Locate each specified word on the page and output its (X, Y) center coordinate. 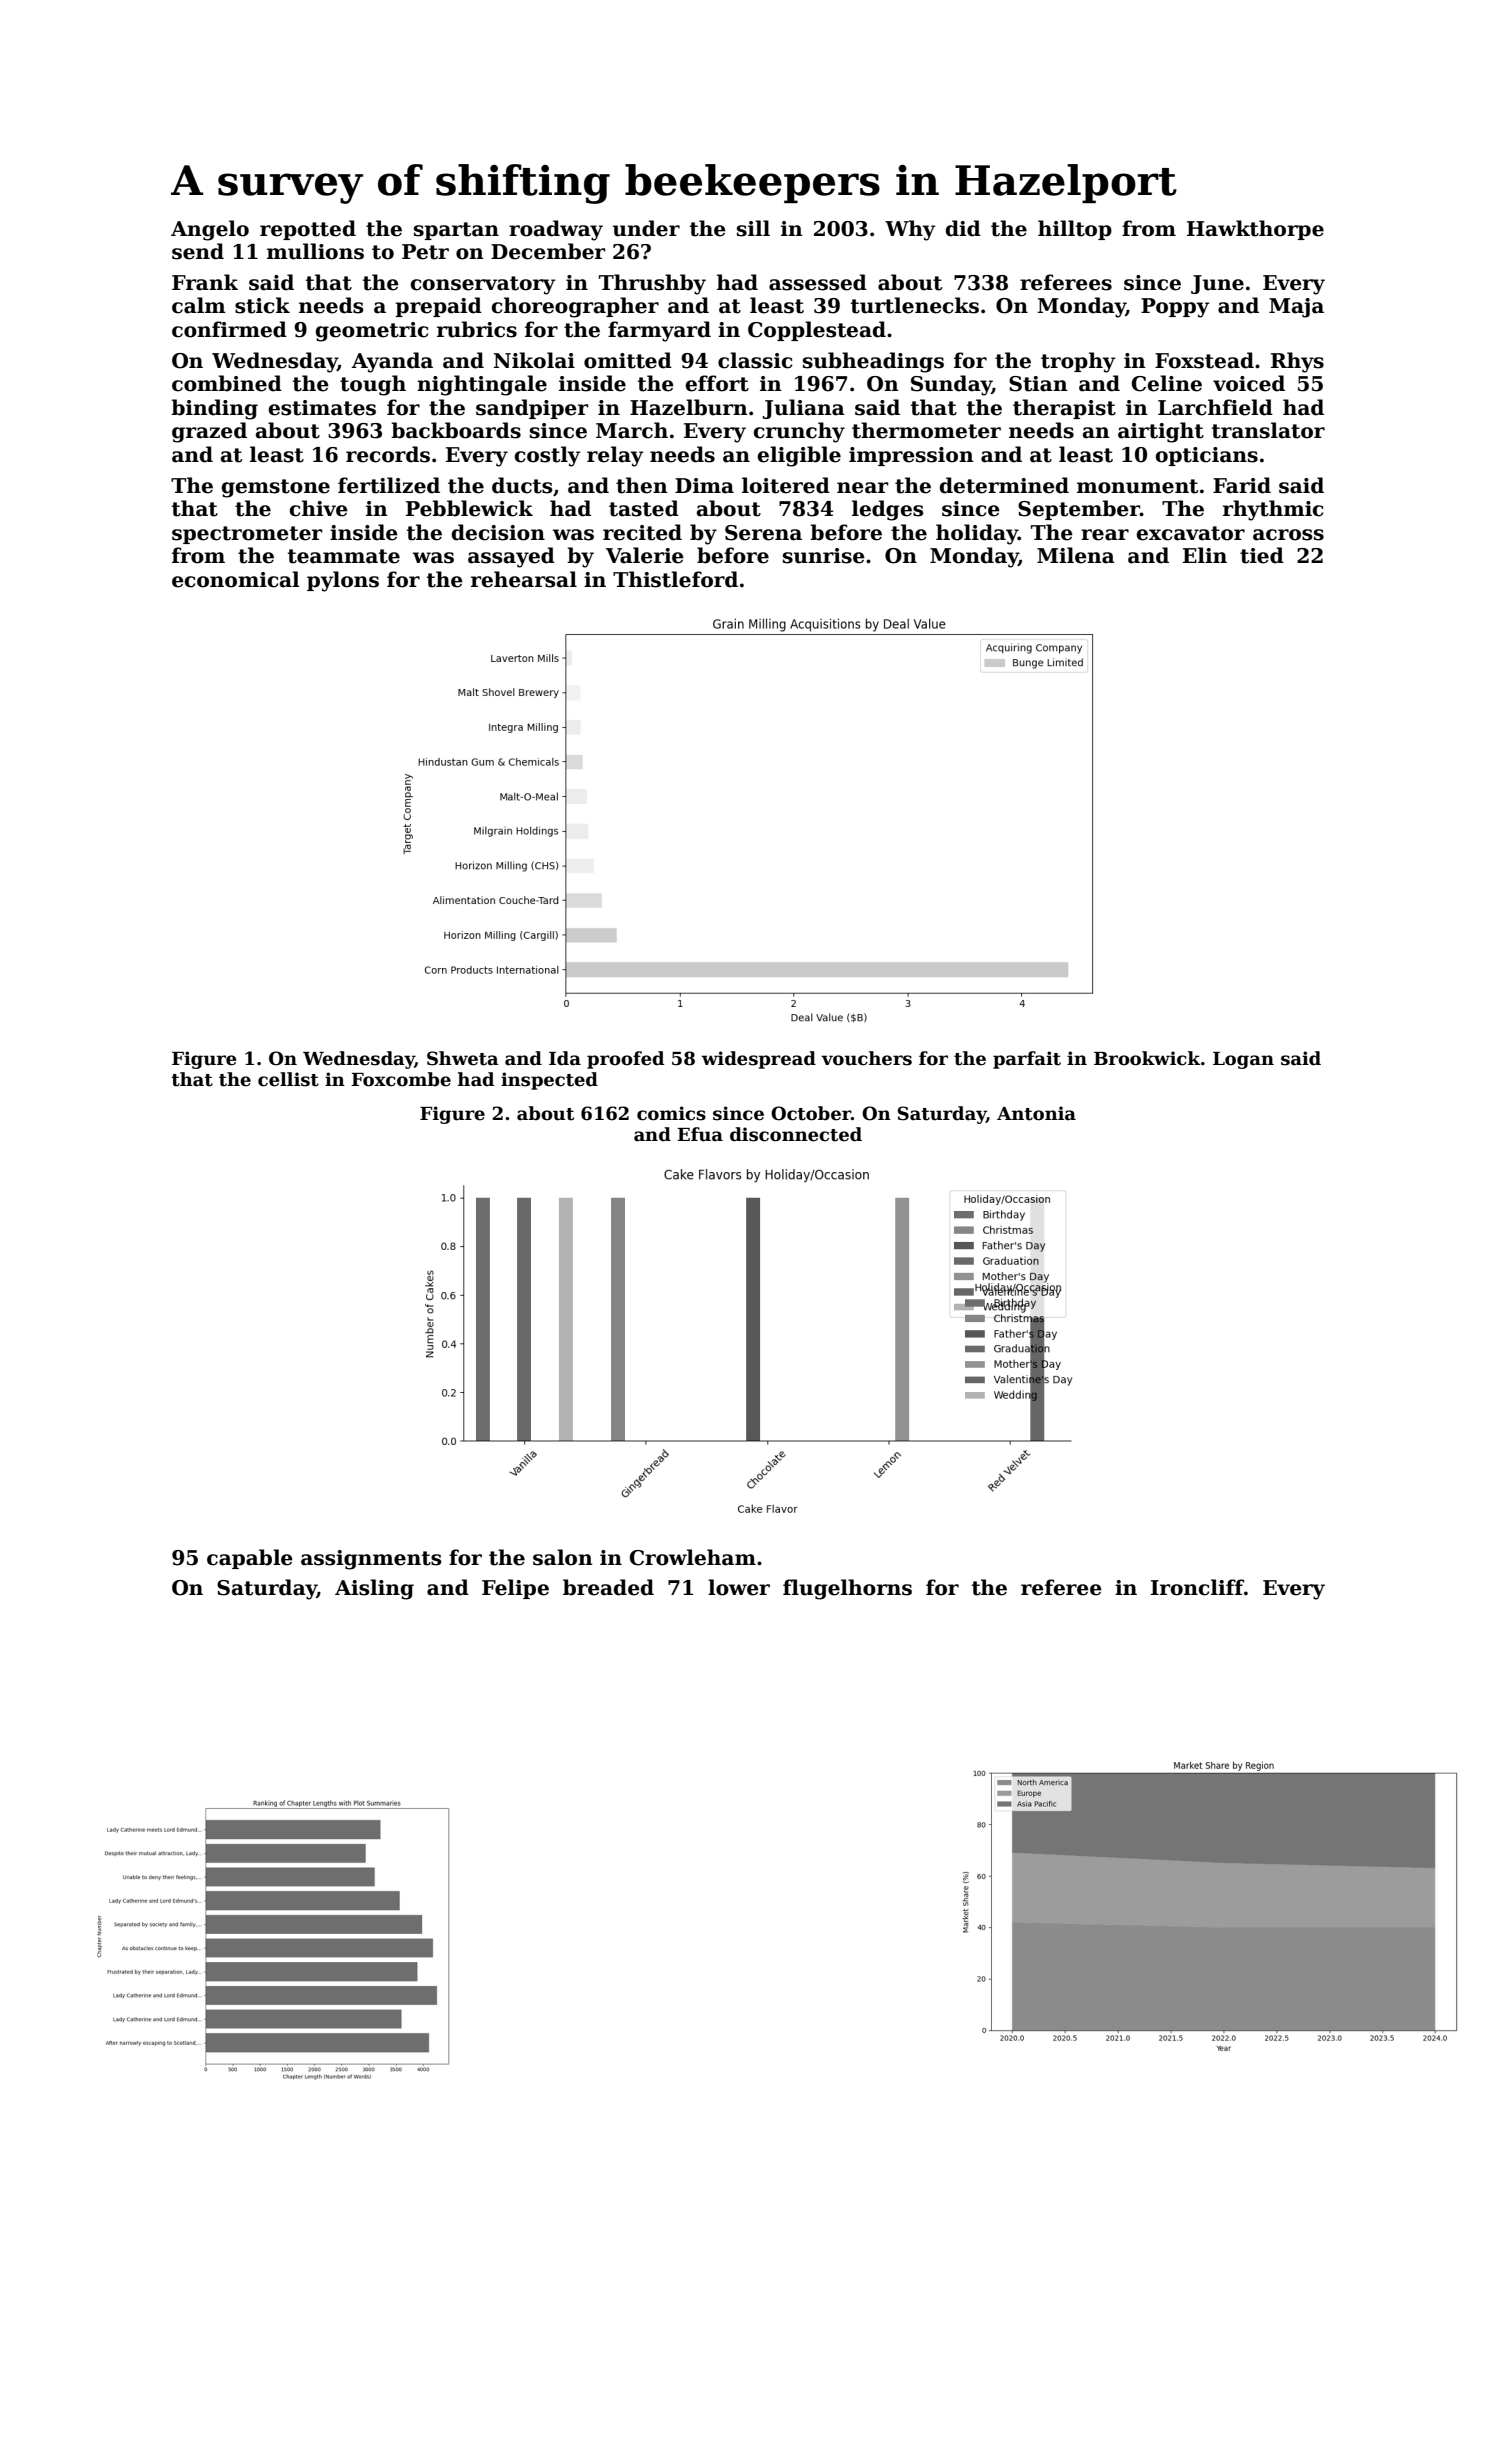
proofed (625, 1060)
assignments (371, 1560)
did (963, 228)
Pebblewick (469, 508)
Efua (700, 1134)
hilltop (1075, 230)
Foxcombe (401, 1079)
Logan (1243, 1060)
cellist (288, 1079)
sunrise (824, 556)
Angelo (210, 230)
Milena (1076, 555)
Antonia (1036, 1113)
